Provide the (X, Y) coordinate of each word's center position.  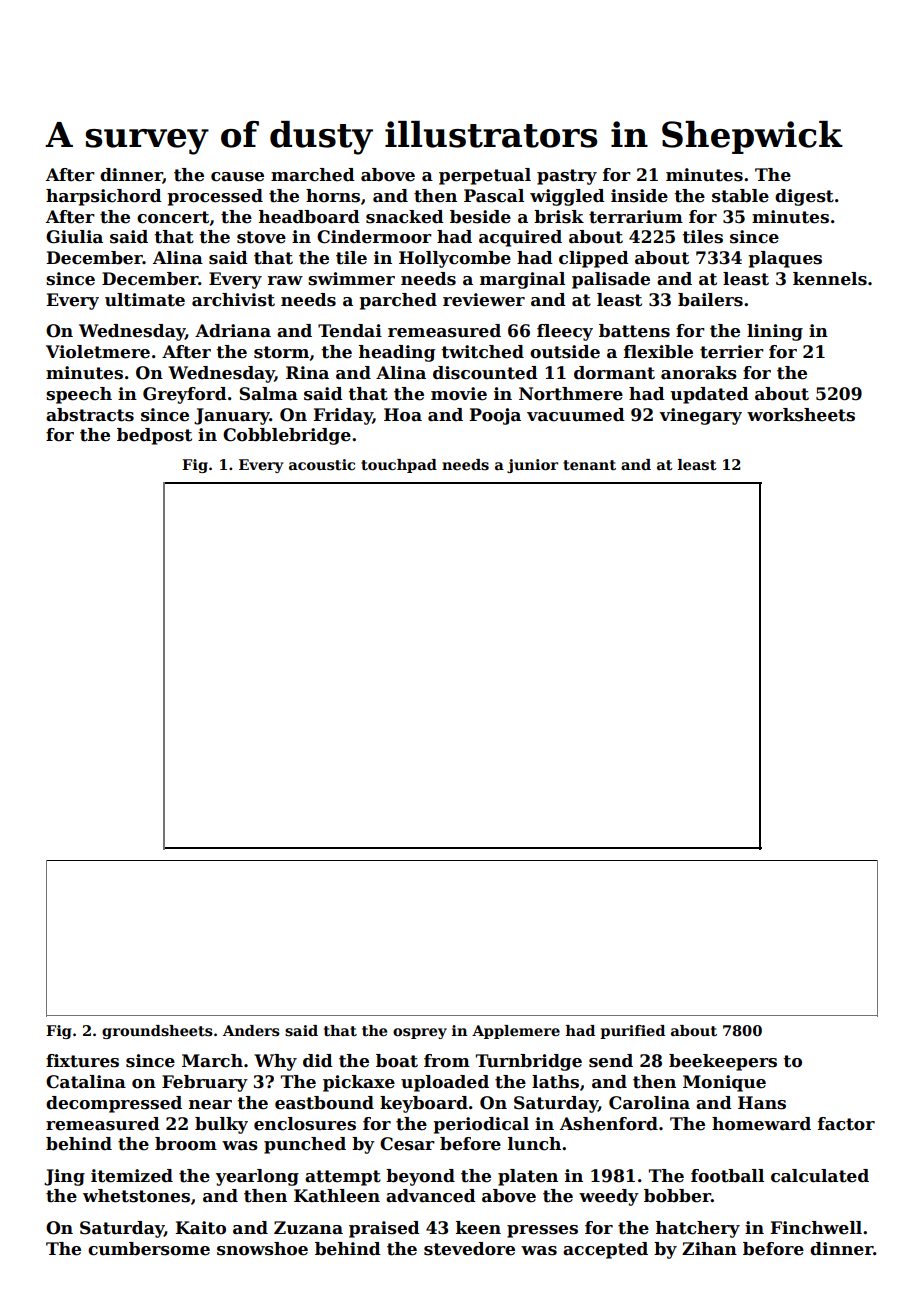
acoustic (322, 464)
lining (775, 332)
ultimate (145, 300)
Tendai (350, 331)
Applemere (516, 1032)
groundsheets (157, 1032)
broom (186, 1144)
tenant (589, 465)
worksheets (801, 415)
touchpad (399, 466)
